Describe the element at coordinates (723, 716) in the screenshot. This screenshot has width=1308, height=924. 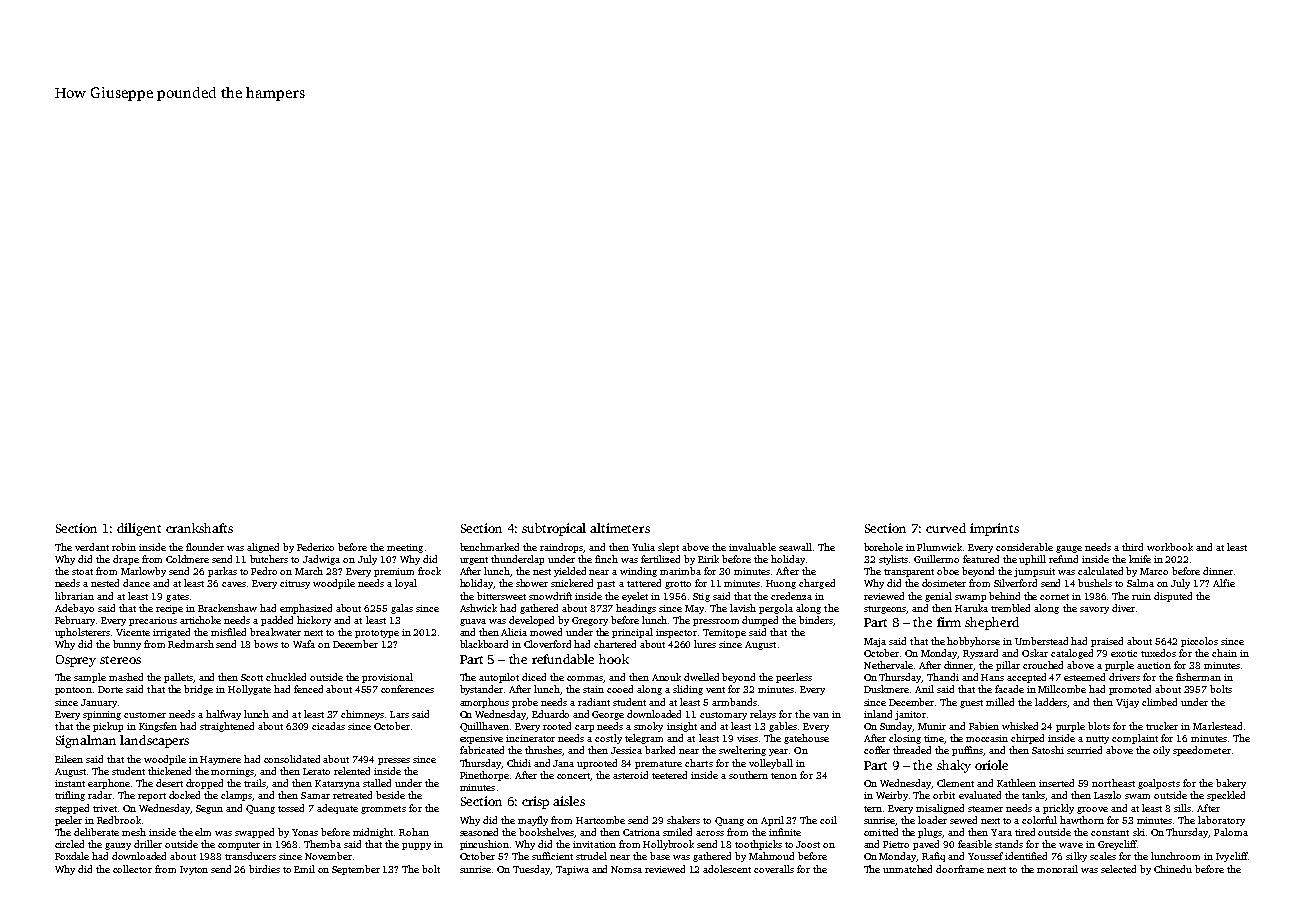
I see `customary` at that location.
